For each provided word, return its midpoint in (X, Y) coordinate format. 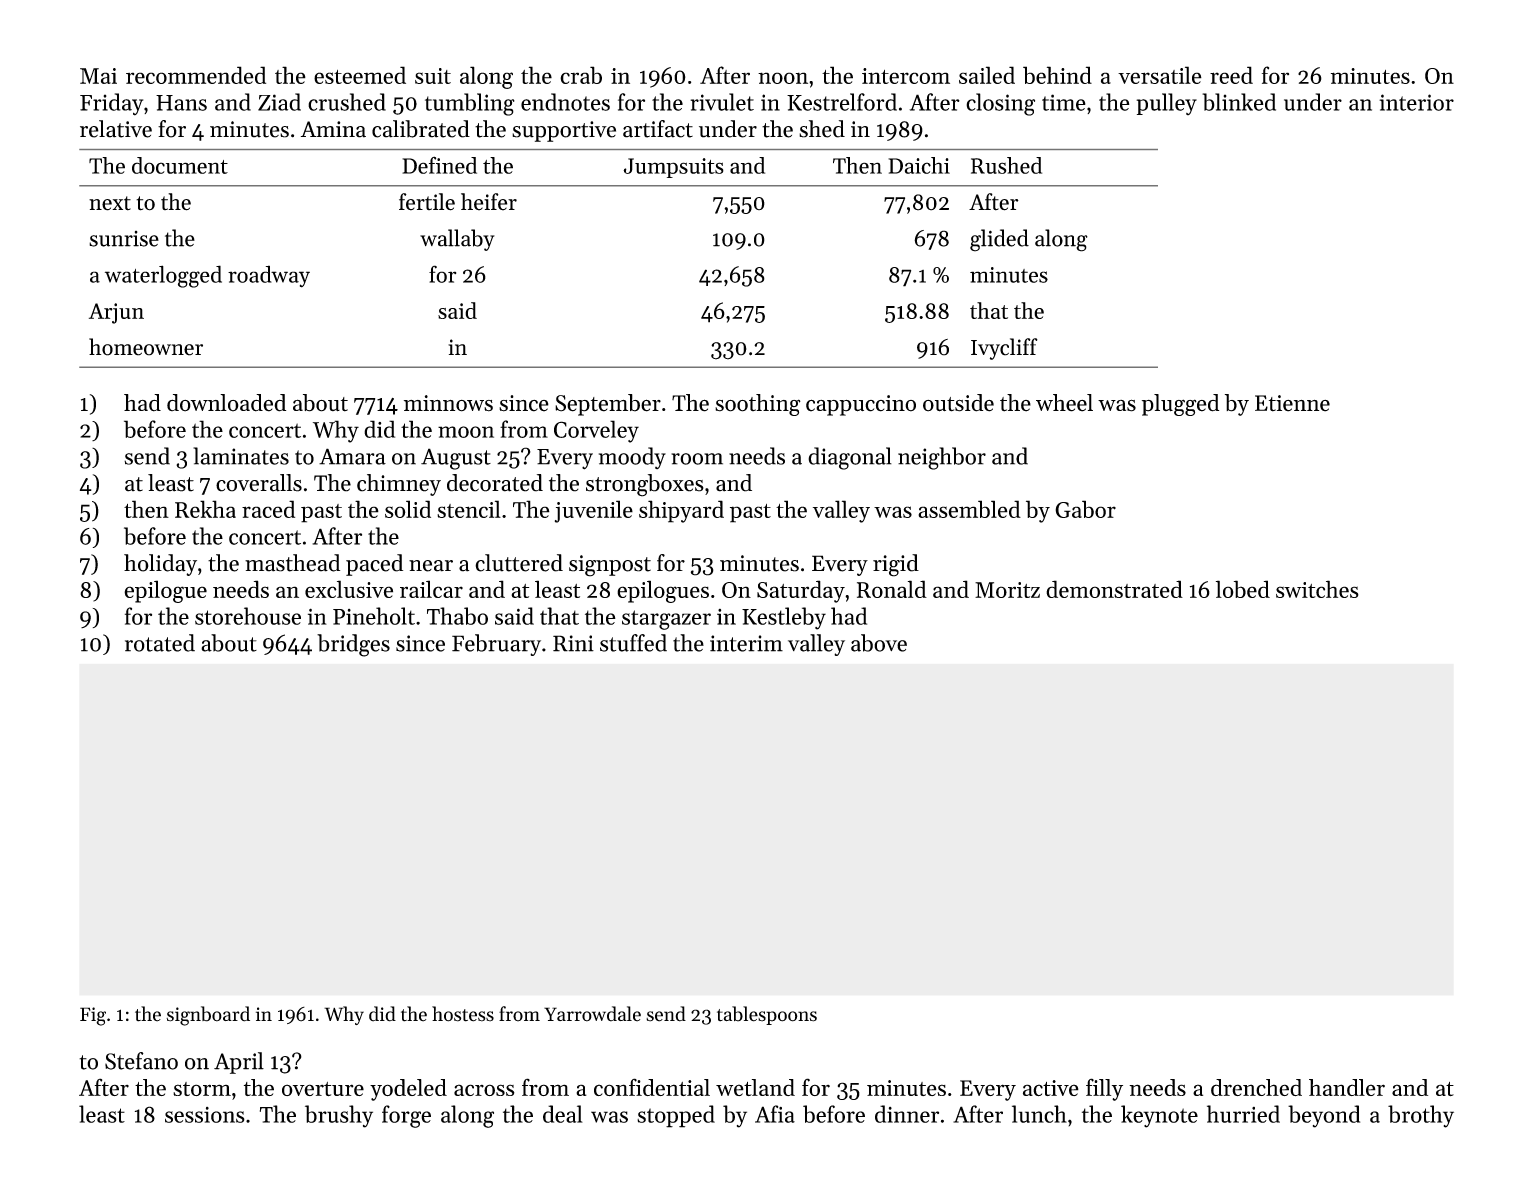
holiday (160, 565)
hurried (1243, 1114)
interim (746, 643)
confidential (652, 1087)
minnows (448, 403)
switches (1317, 589)
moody (632, 458)
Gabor (1085, 509)
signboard (208, 1016)
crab (581, 75)
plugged (1180, 405)
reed (1231, 75)
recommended (196, 75)
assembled (969, 509)
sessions (205, 1115)
